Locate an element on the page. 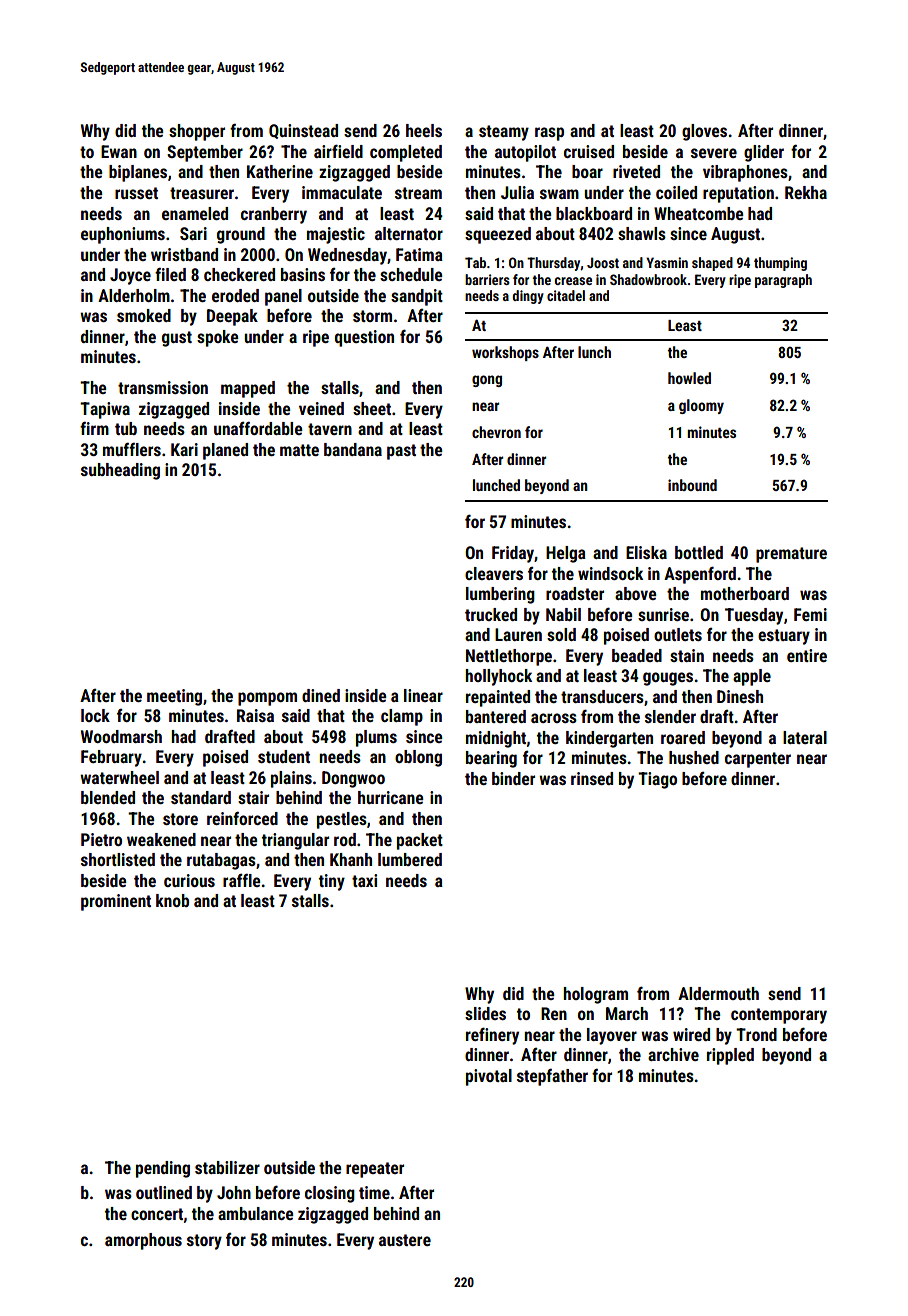 Image resolution: width=908 pixels, height=1316 pixels. smoked is located at coordinates (144, 315).
